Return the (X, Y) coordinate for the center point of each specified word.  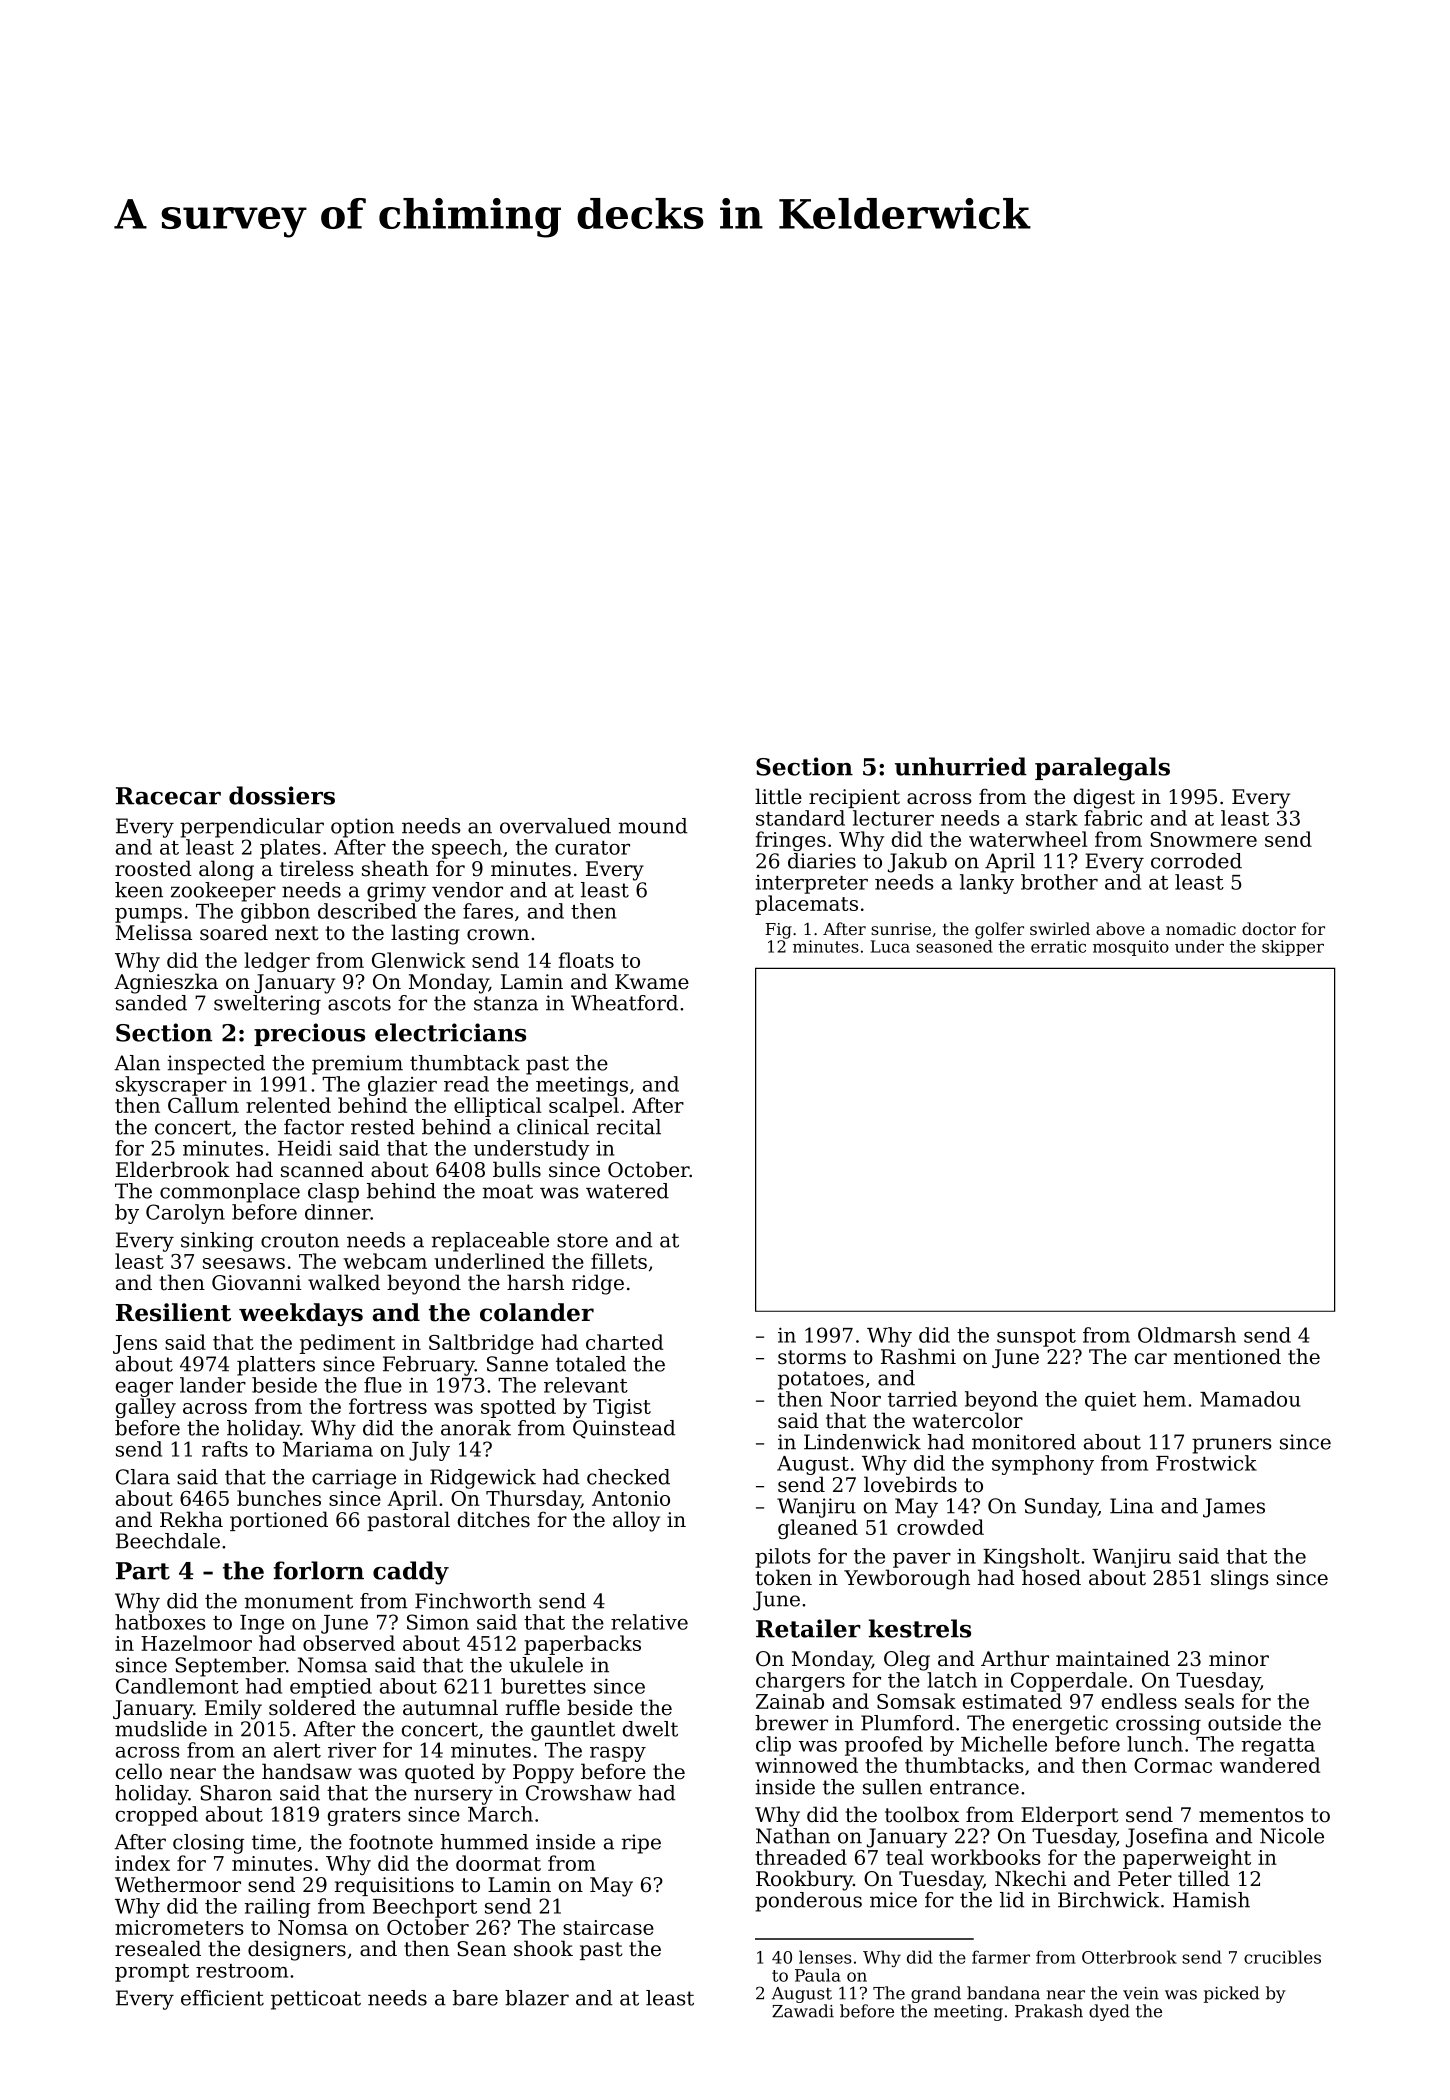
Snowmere (1203, 839)
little (778, 796)
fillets (619, 1261)
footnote (391, 1842)
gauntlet (573, 1731)
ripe (641, 1844)
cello (139, 1771)
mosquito (1131, 948)
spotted (518, 1408)
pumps (148, 915)
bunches (279, 1498)
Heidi (305, 1148)
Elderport (1070, 1816)
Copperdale (1069, 1682)
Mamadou (1250, 1399)
